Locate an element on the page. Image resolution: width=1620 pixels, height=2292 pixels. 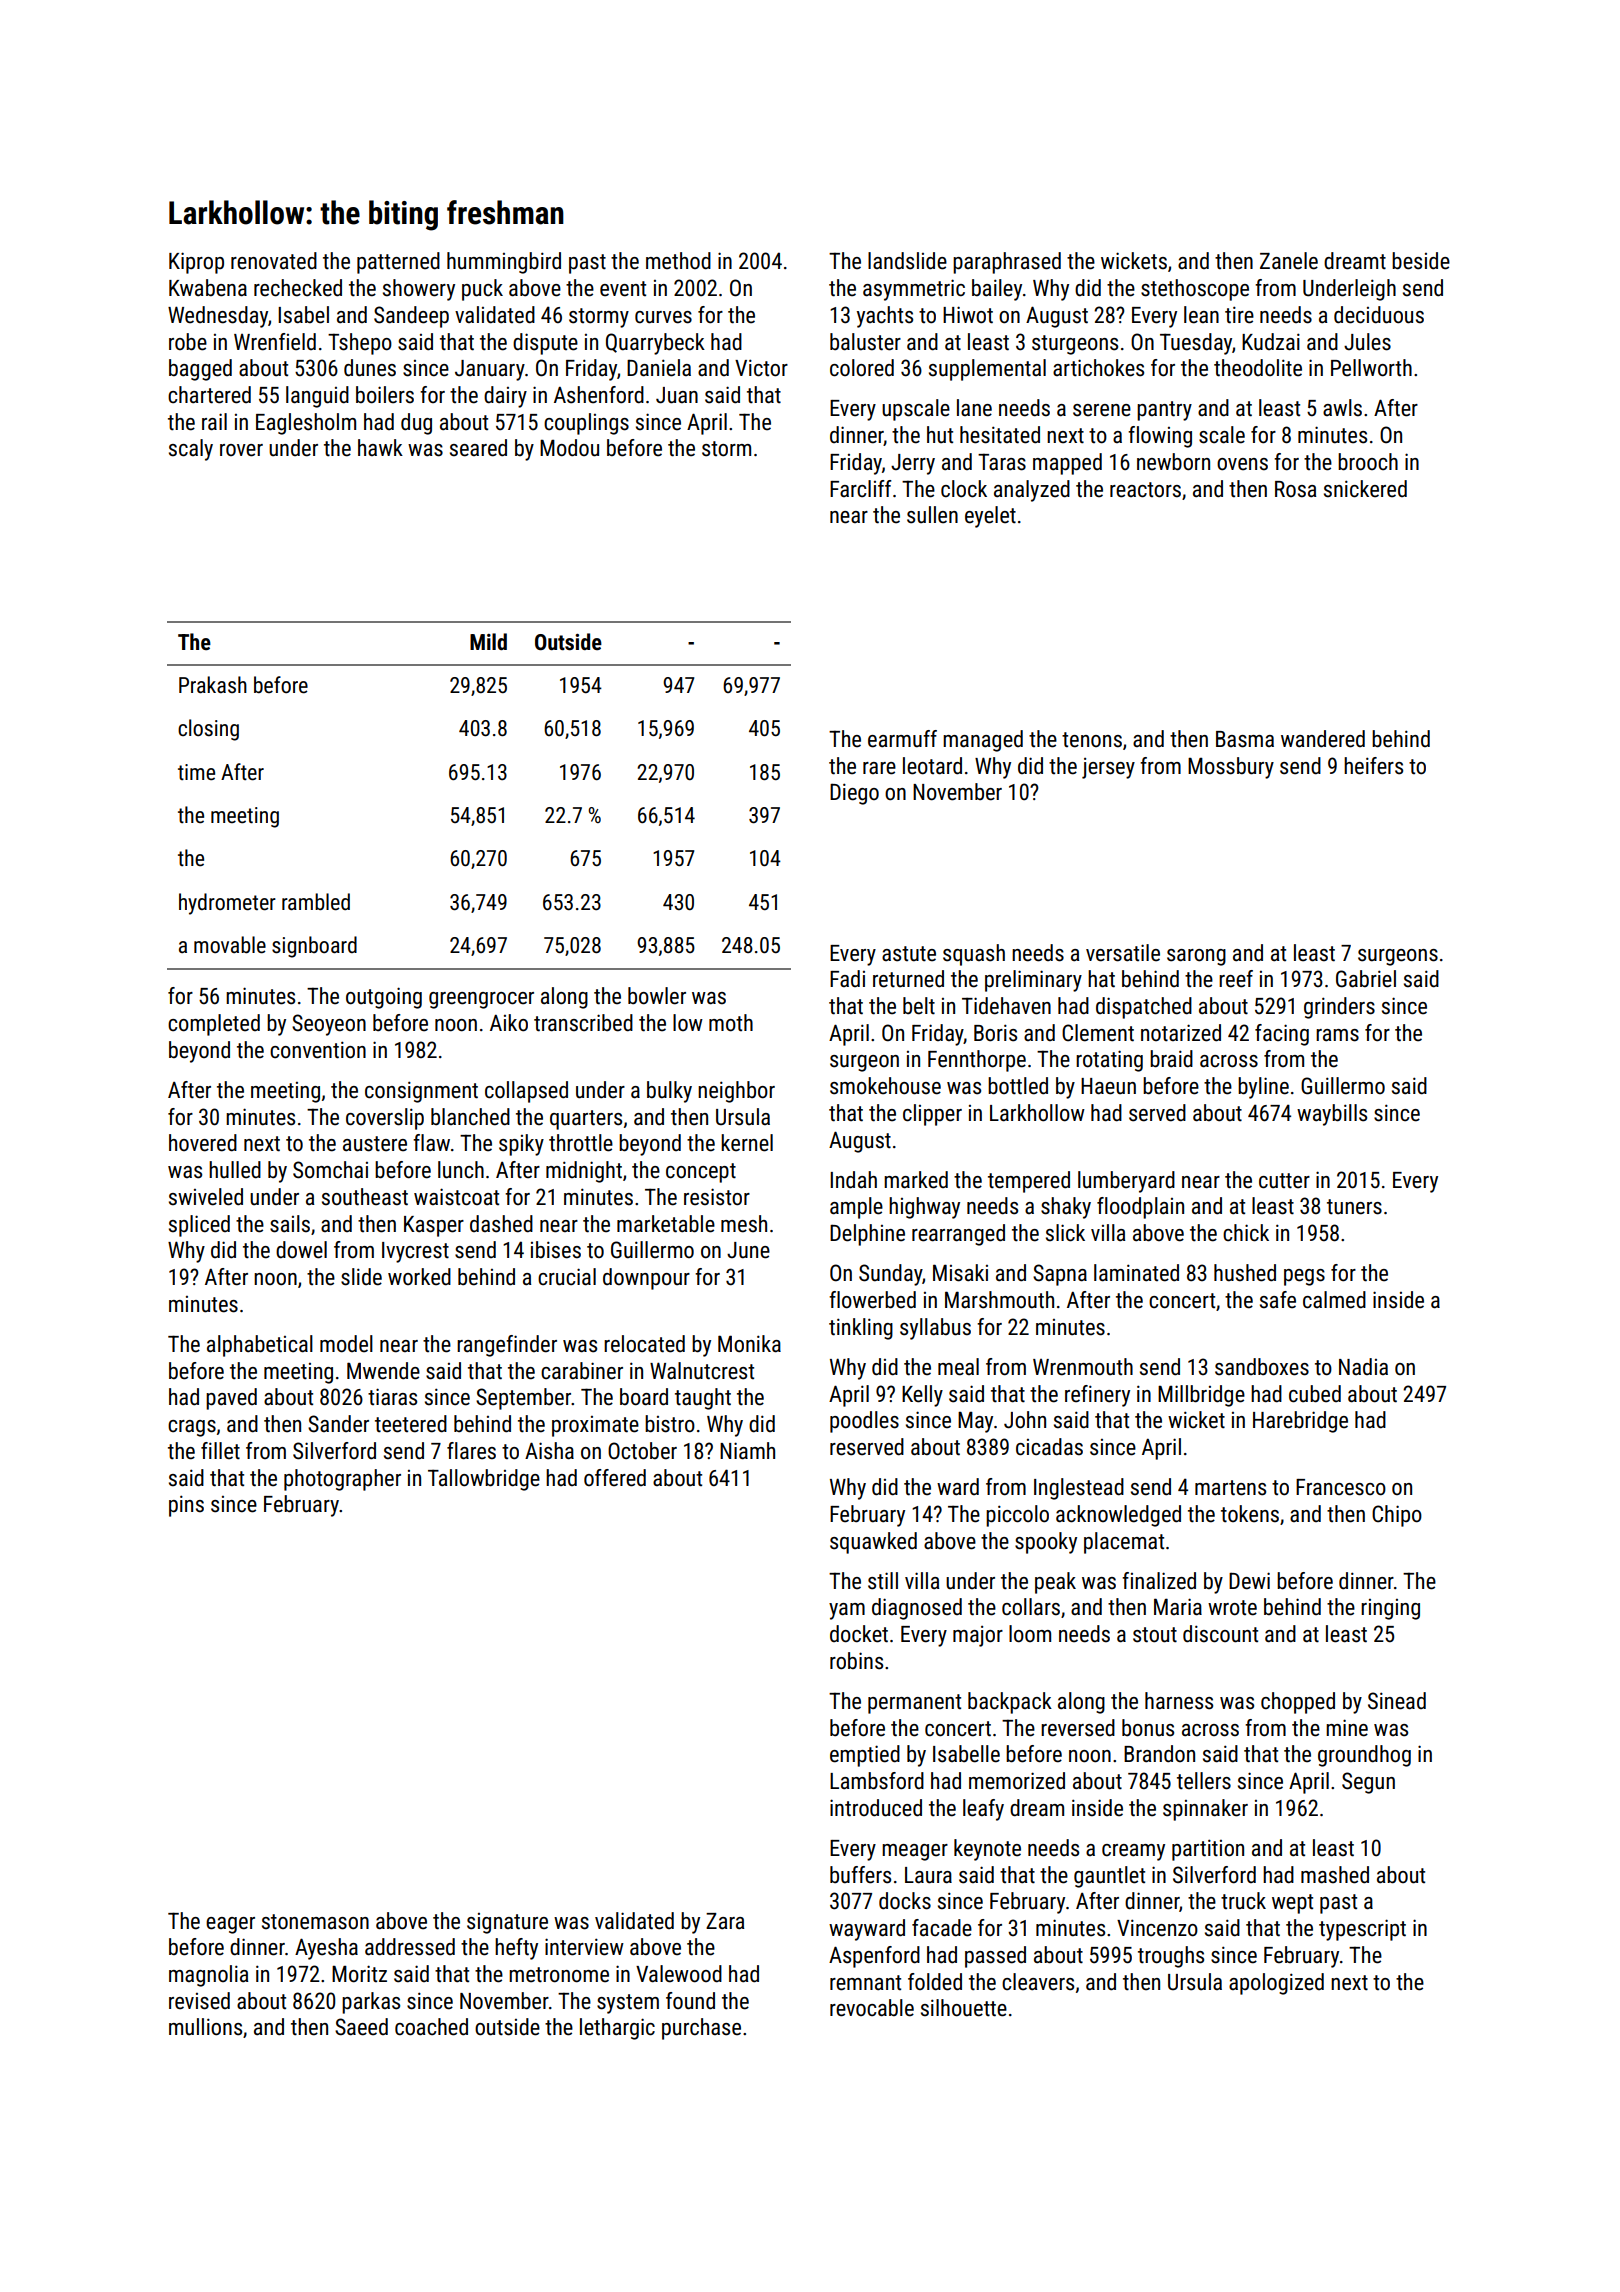
rams is located at coordinates (1337, 1035).
